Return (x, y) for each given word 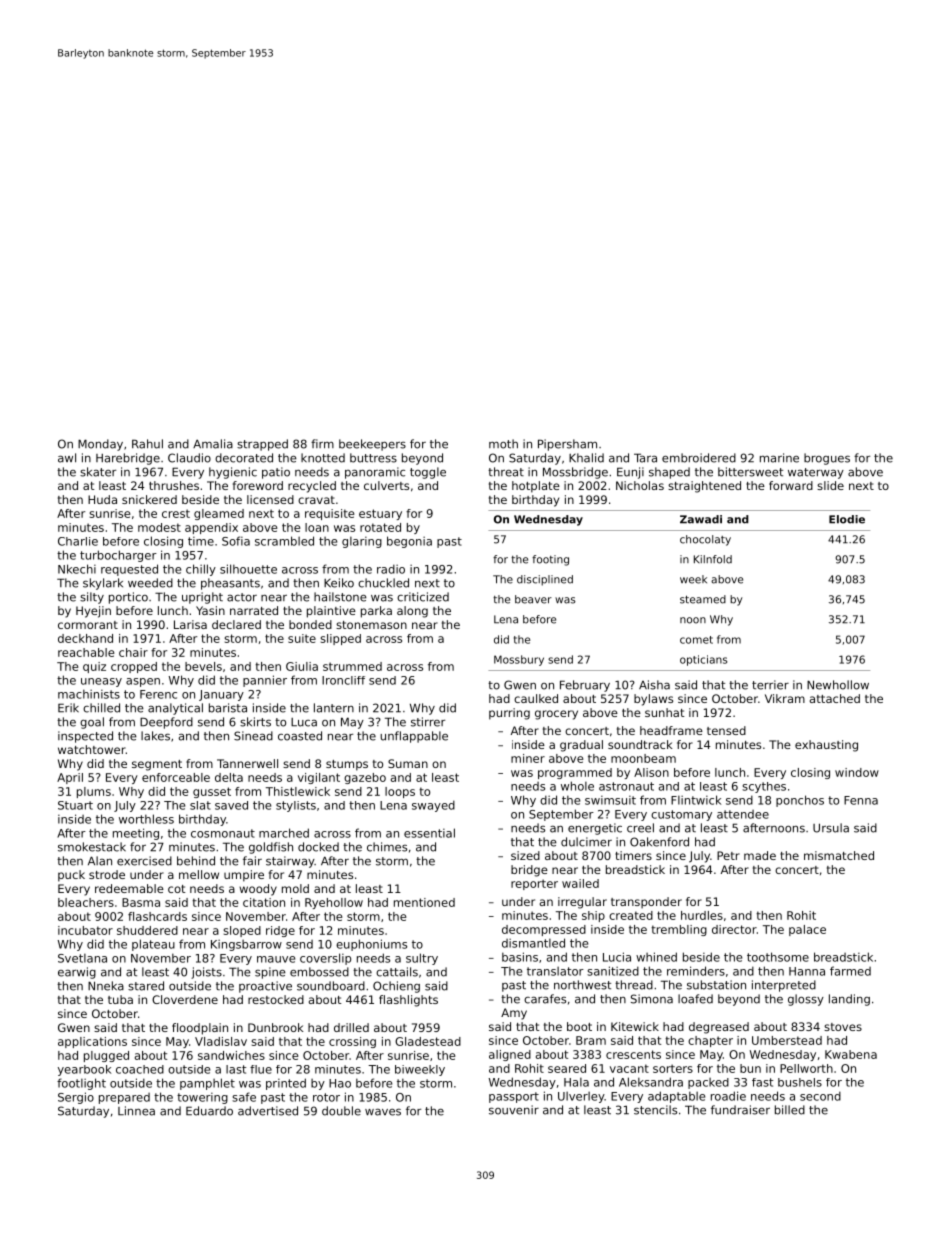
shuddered (147, 930)
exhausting (826, 746)
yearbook (84, 1070)
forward (791, 485)
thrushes (174, 485)
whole (577, 786)
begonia (409, 542)
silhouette (248, 569)
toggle (428, 473)
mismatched (839, 855)
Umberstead (787, 1040)
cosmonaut (223, 833)
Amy (514, 1014)
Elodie (847, 519)
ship (593, 916)
